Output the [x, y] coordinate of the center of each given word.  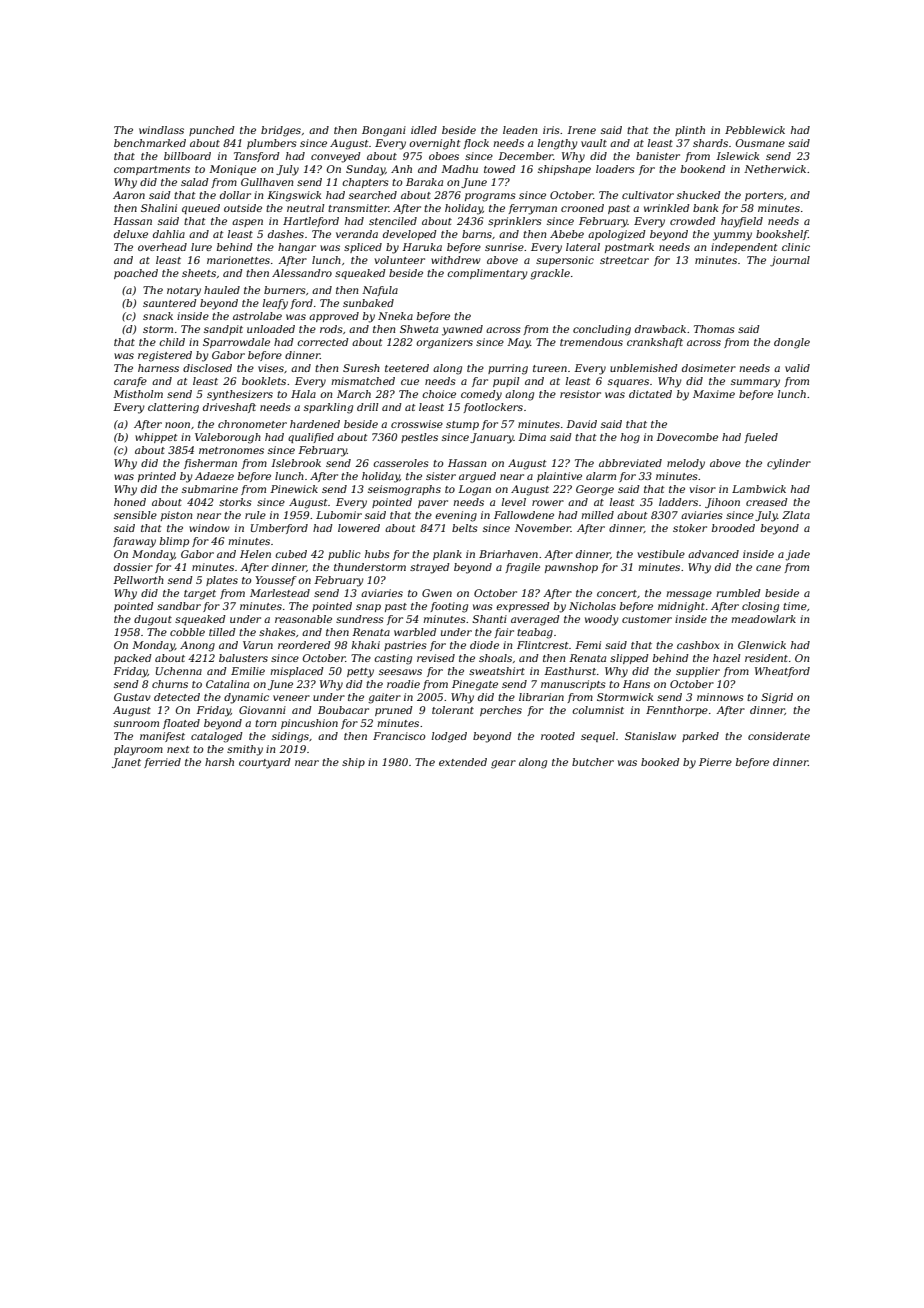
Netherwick [775, 169]
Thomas [714, 329]
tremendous [591, 342]
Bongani [384, 131]
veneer [291, 698]
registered [165, 356]
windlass [161, 130]
